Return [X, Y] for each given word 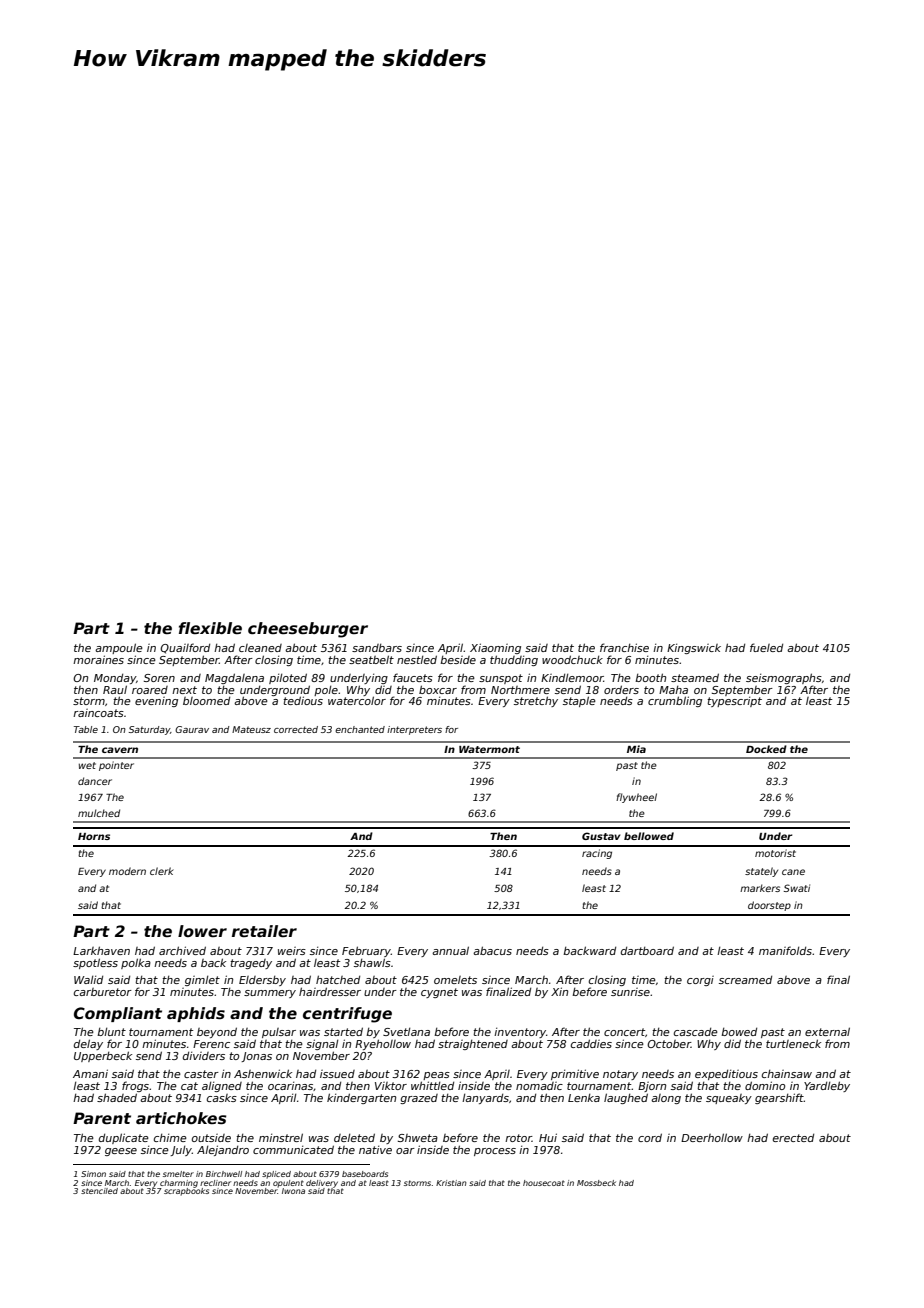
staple [579, 701]
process [495, 1152]
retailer [264, 931]
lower [202, 931]
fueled [766, 647]
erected [793, 1138]
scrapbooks [186, 1192]
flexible [210, 628]
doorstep [769, 906]
